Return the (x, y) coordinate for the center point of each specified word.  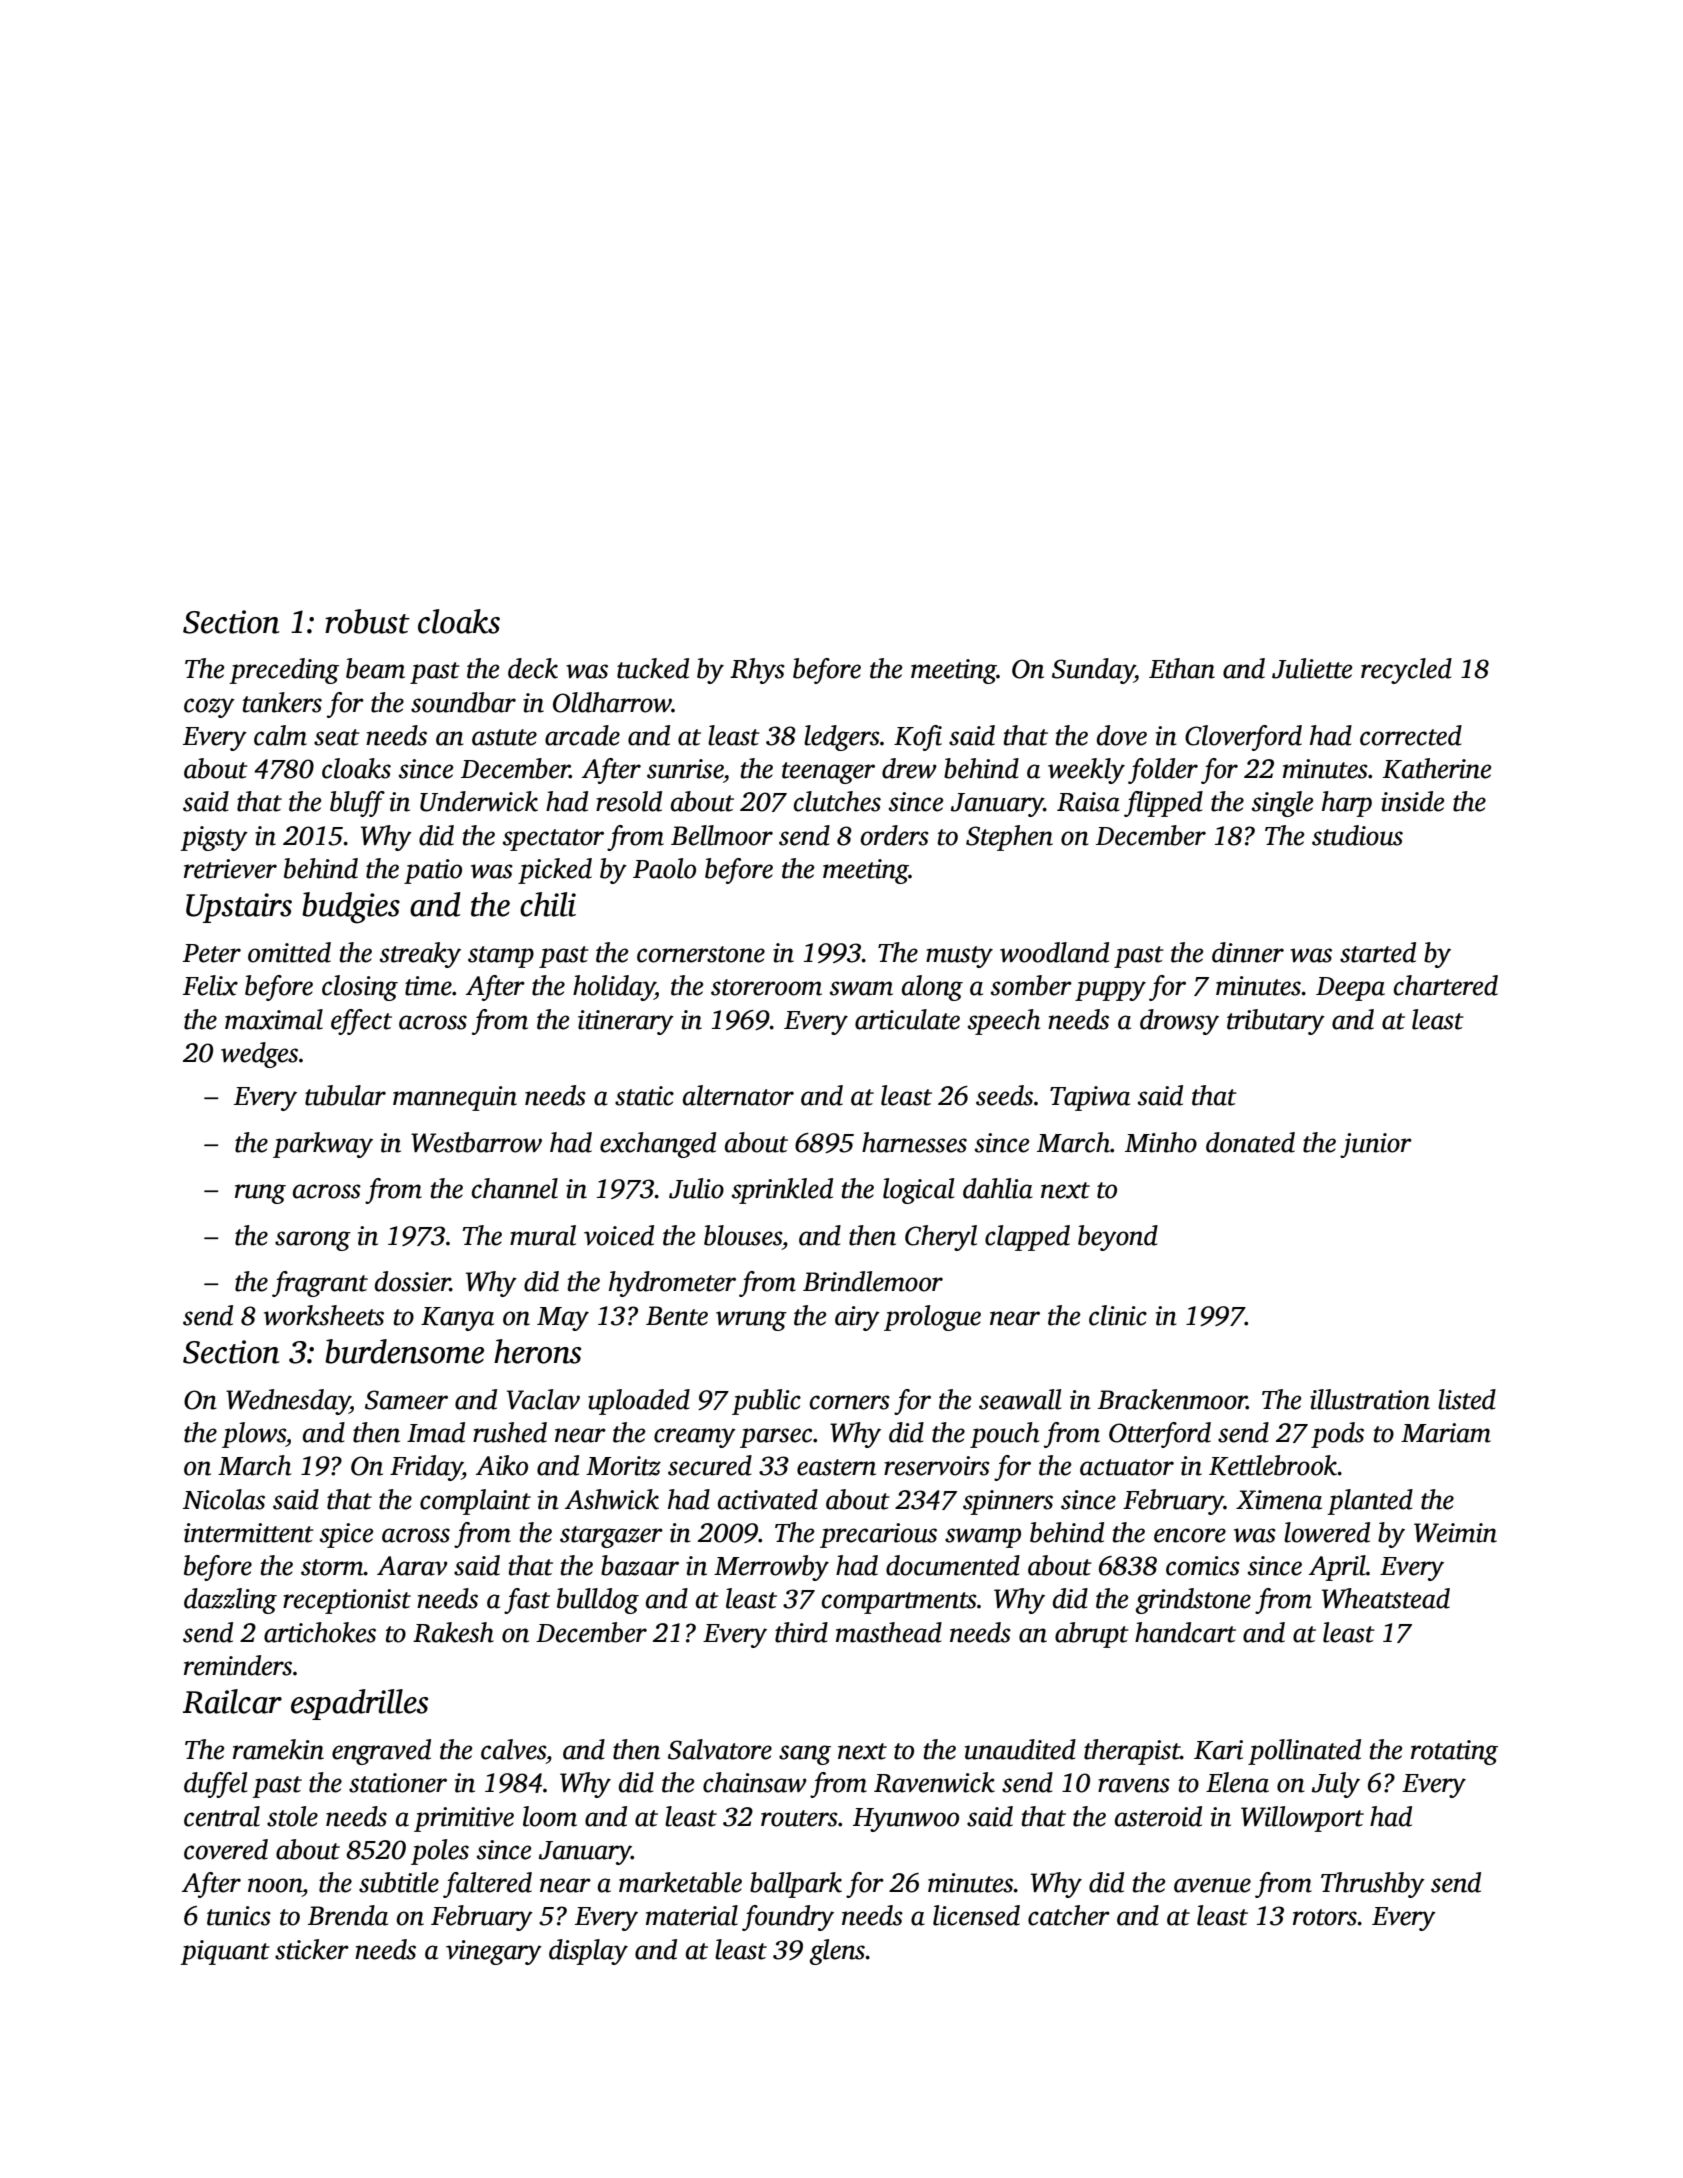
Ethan (1182, 668)
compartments (899, 1603)
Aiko (502, 1465)
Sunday (1093, 671)
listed (1467, 1399)
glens (837, 1952)
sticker (312, 1949)
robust (367, 621)
